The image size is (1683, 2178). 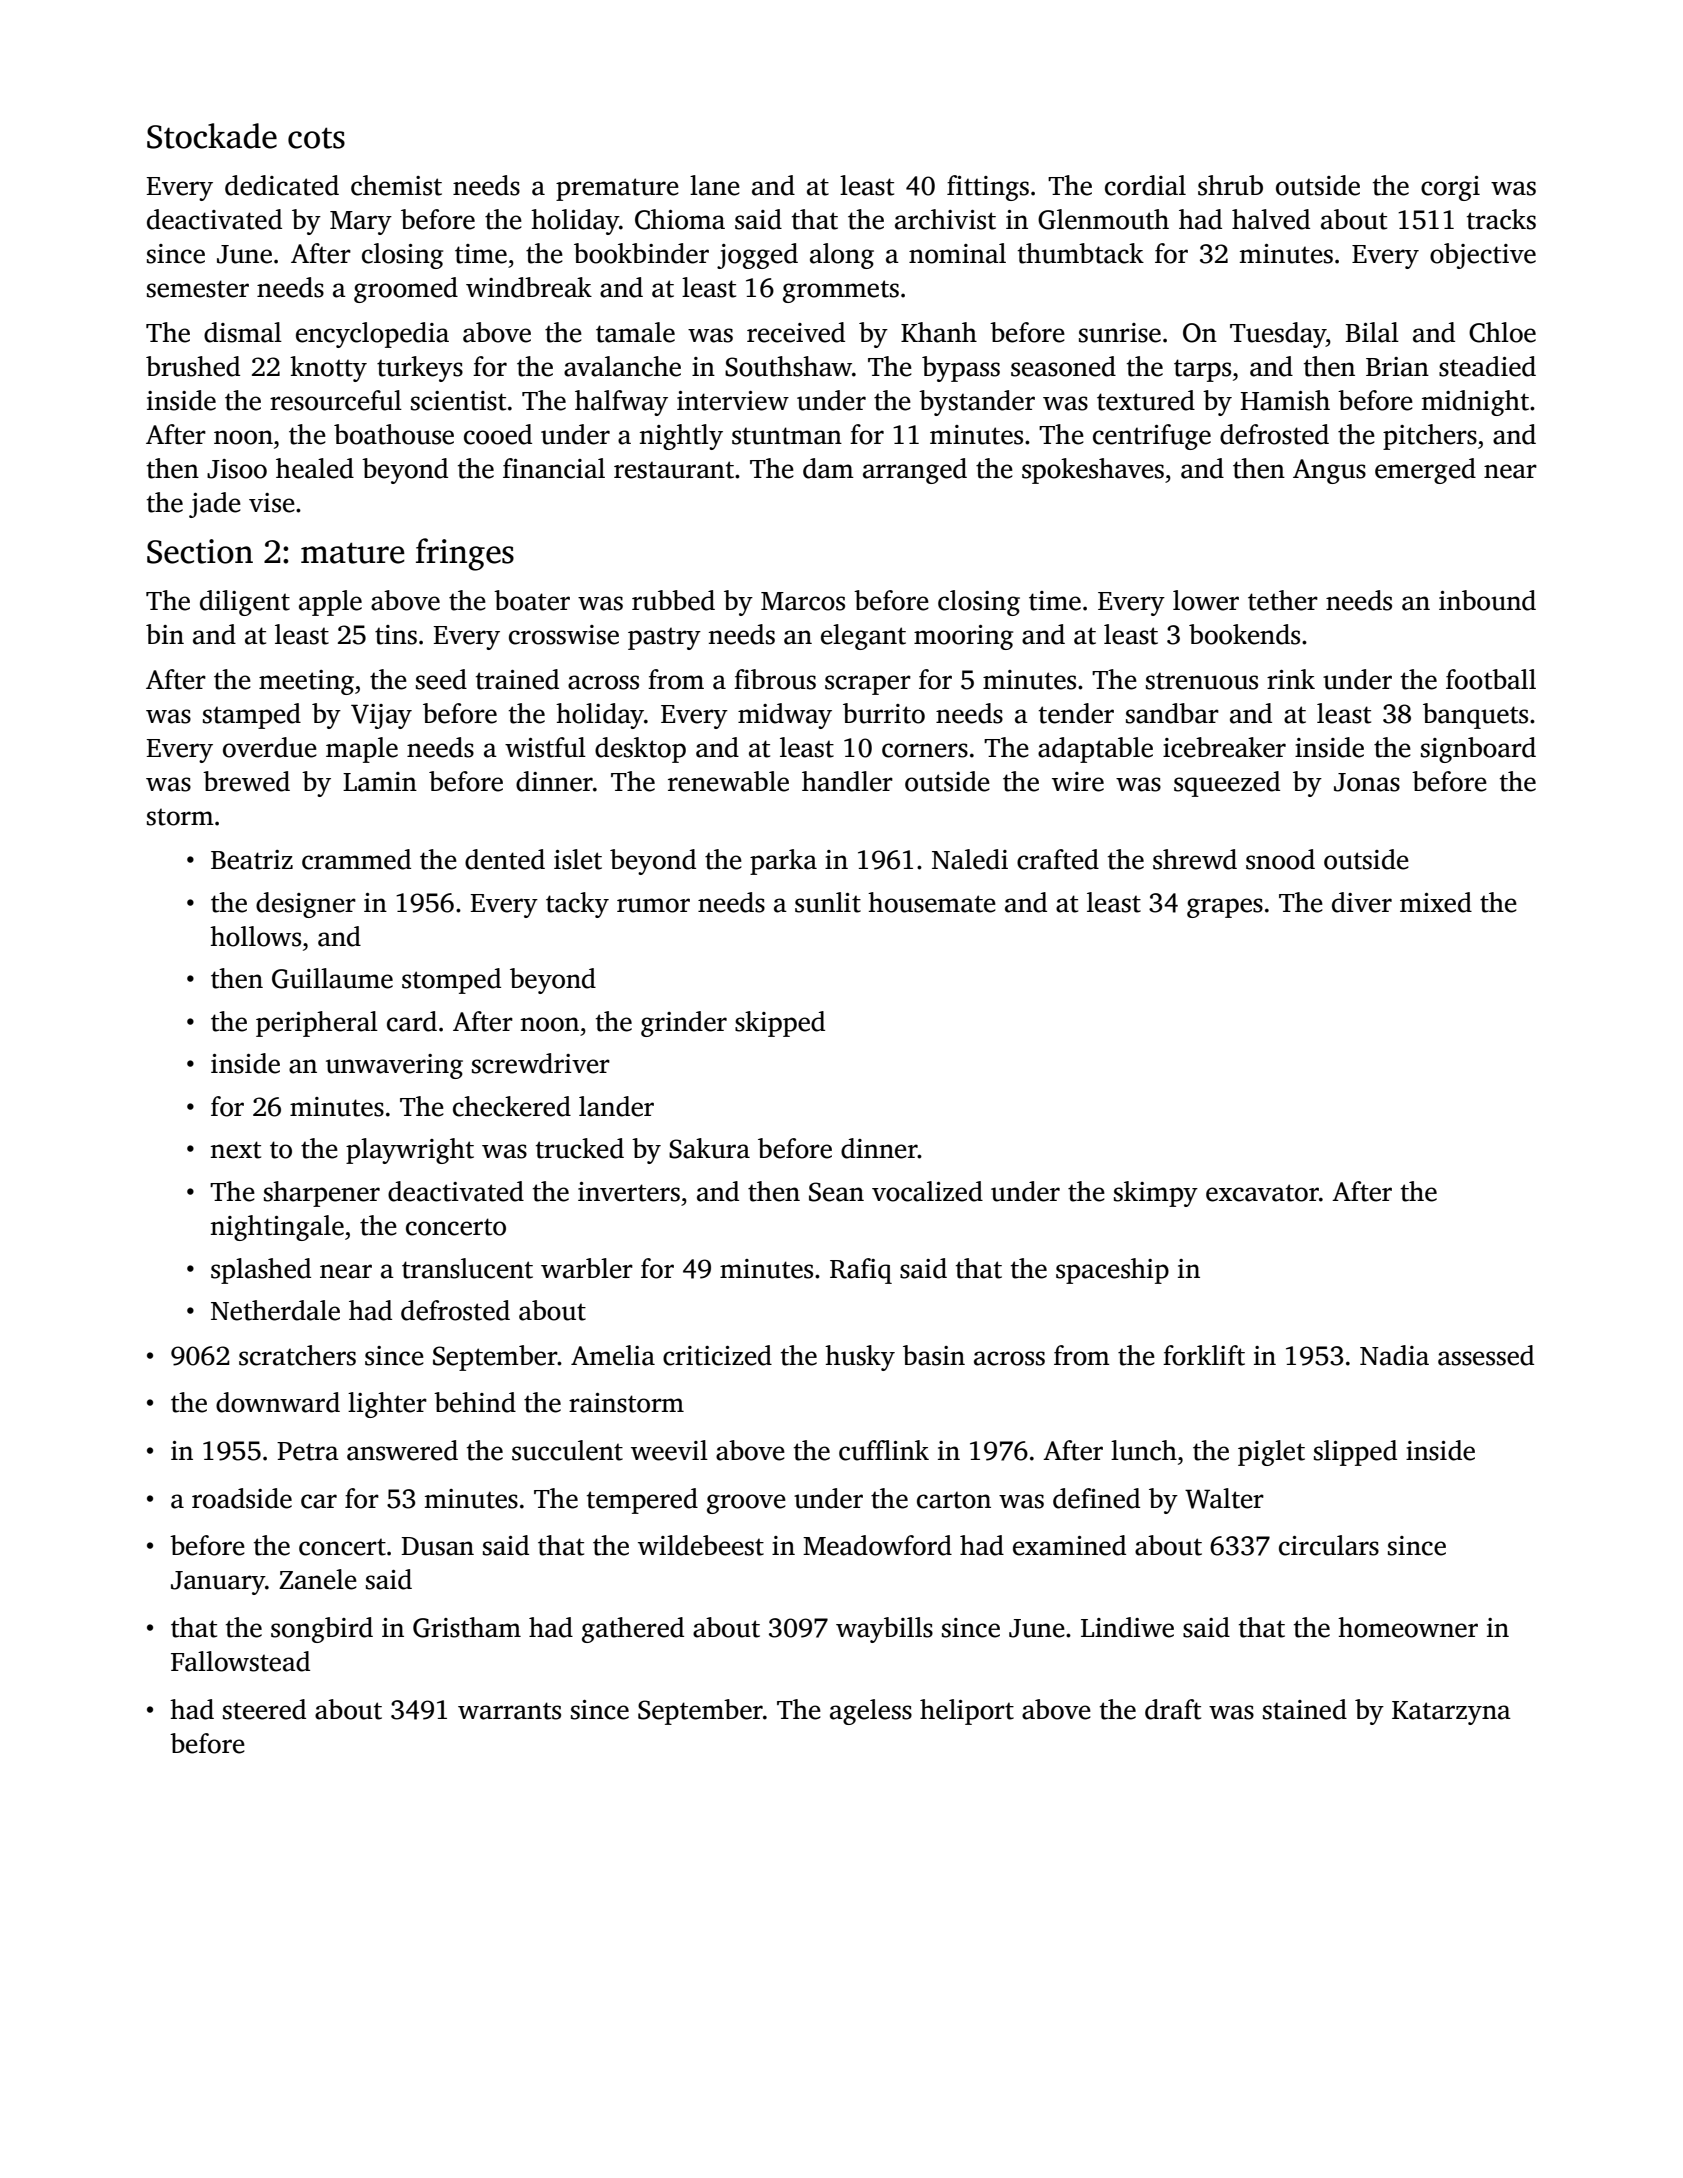 I want to click on Bilal, so click(x=1372, y=332).
